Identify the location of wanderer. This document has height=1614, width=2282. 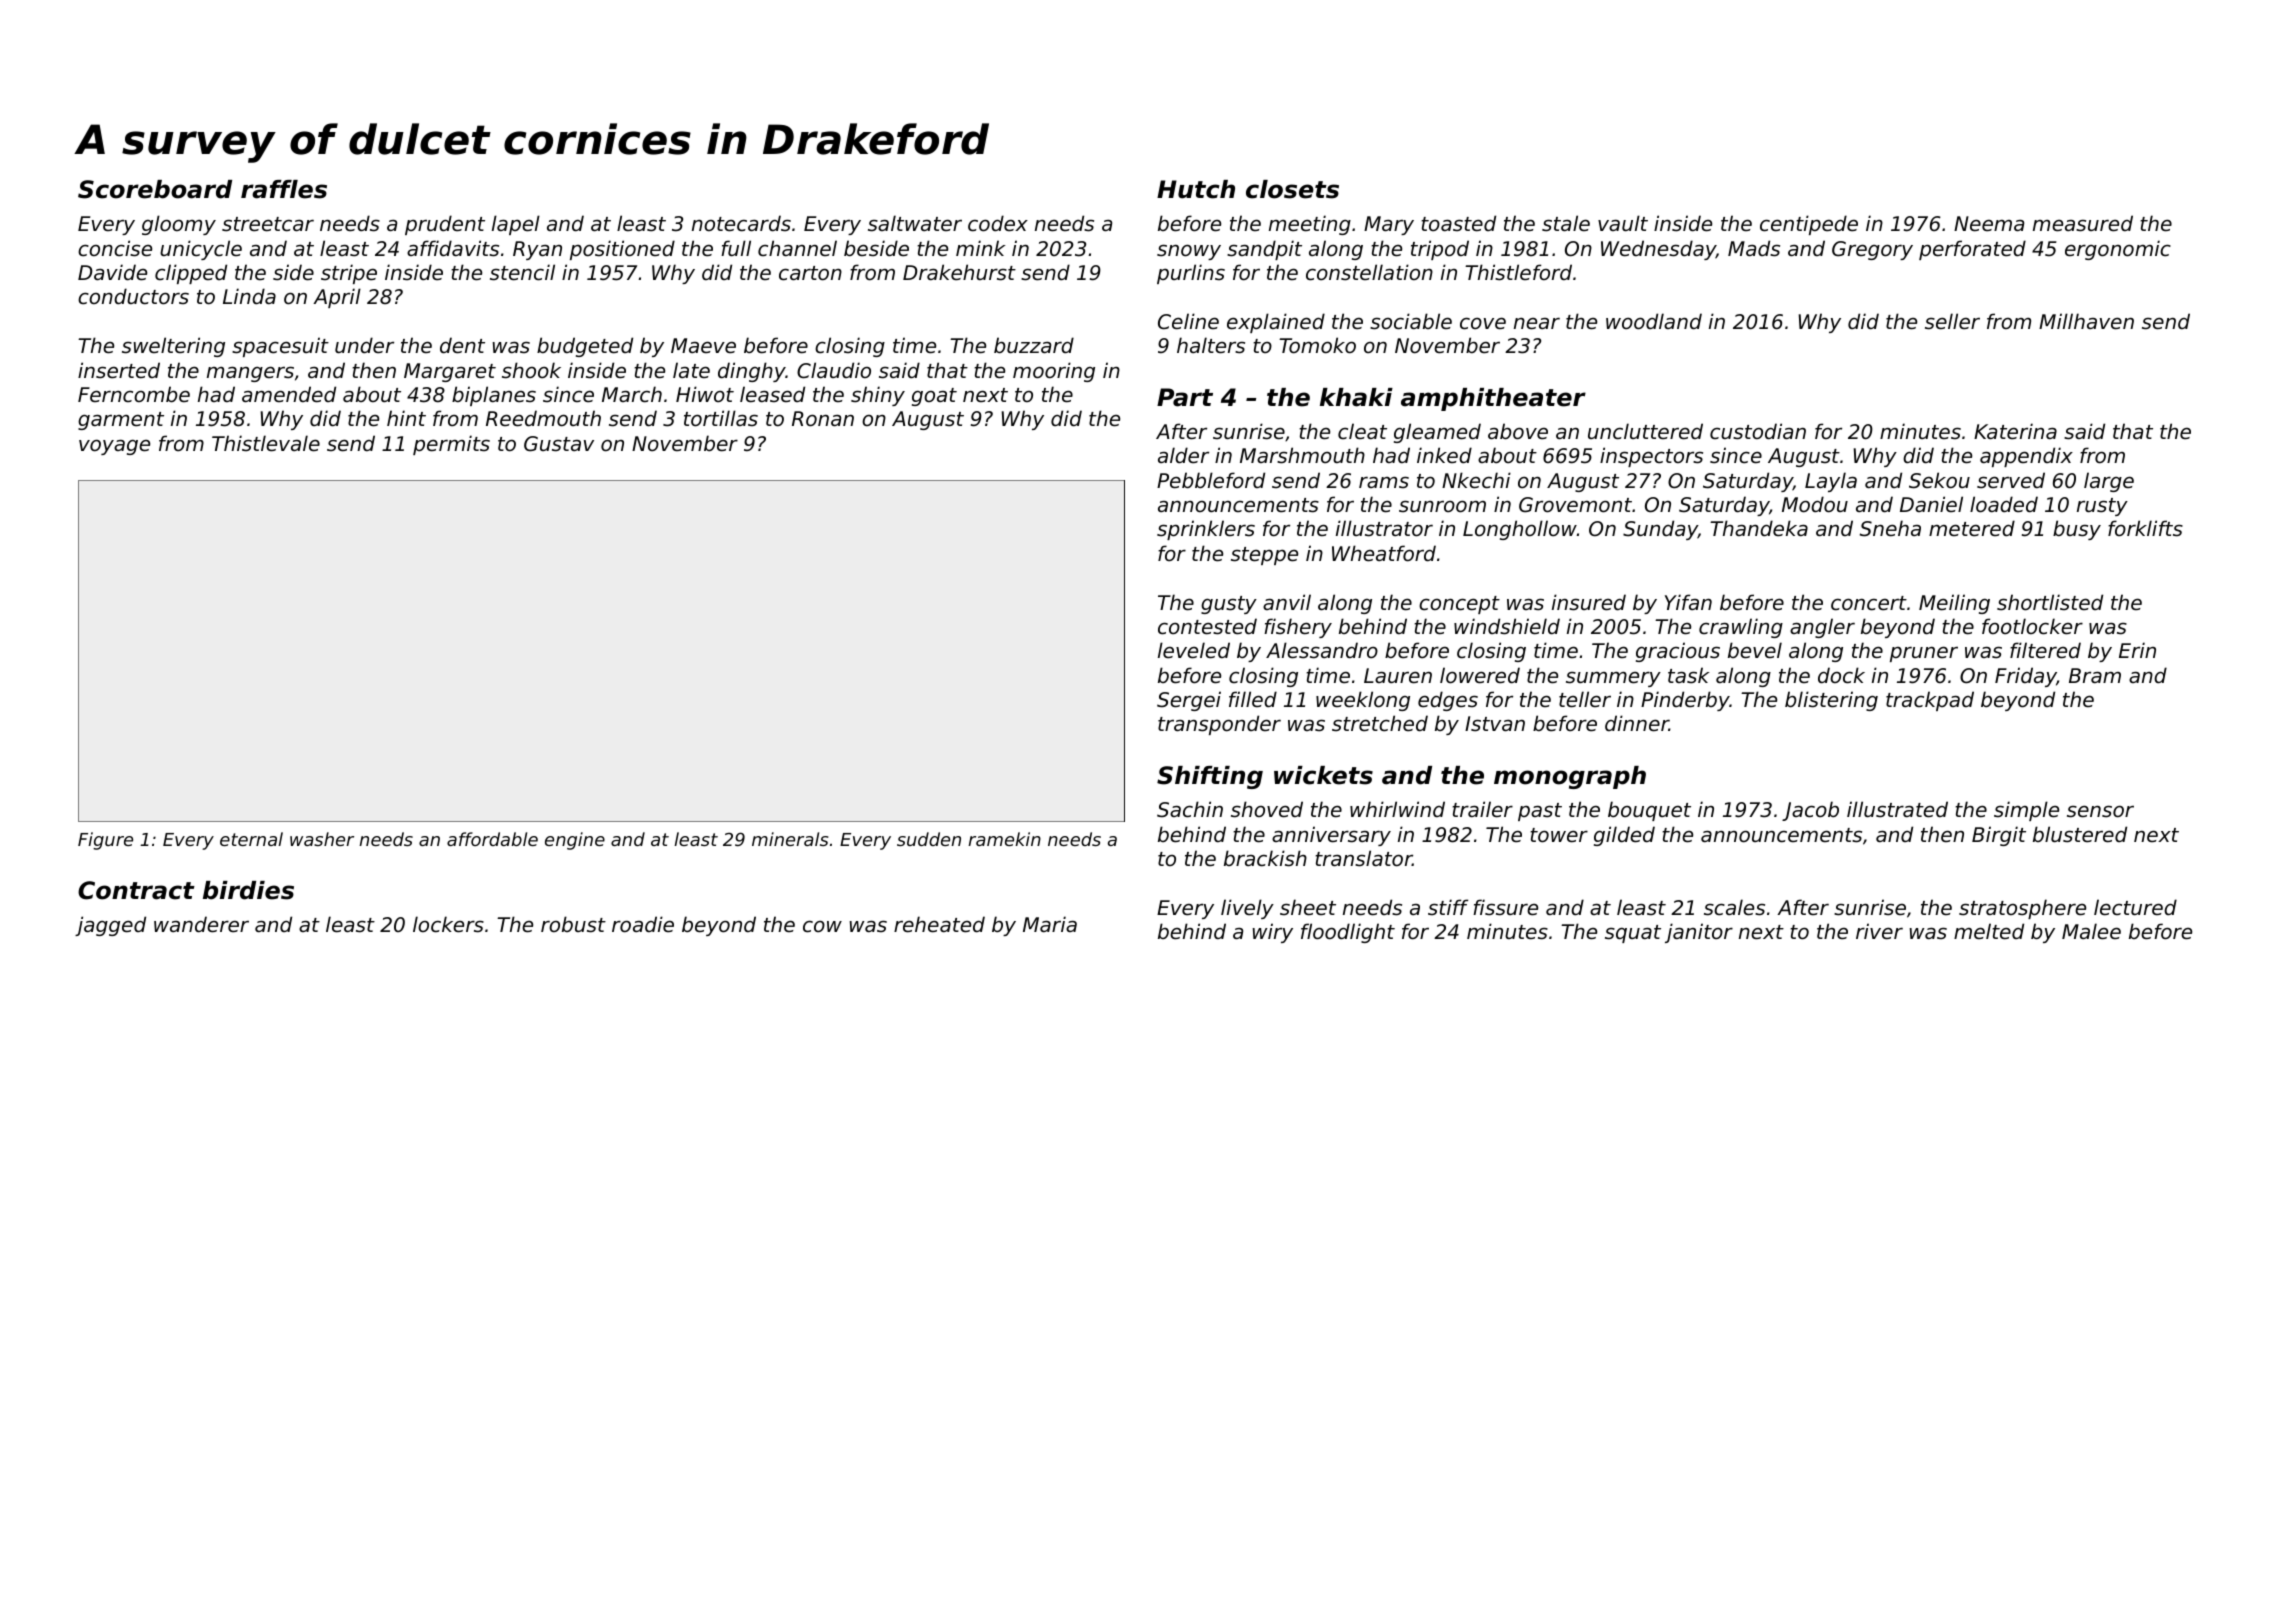
(201, 924).
